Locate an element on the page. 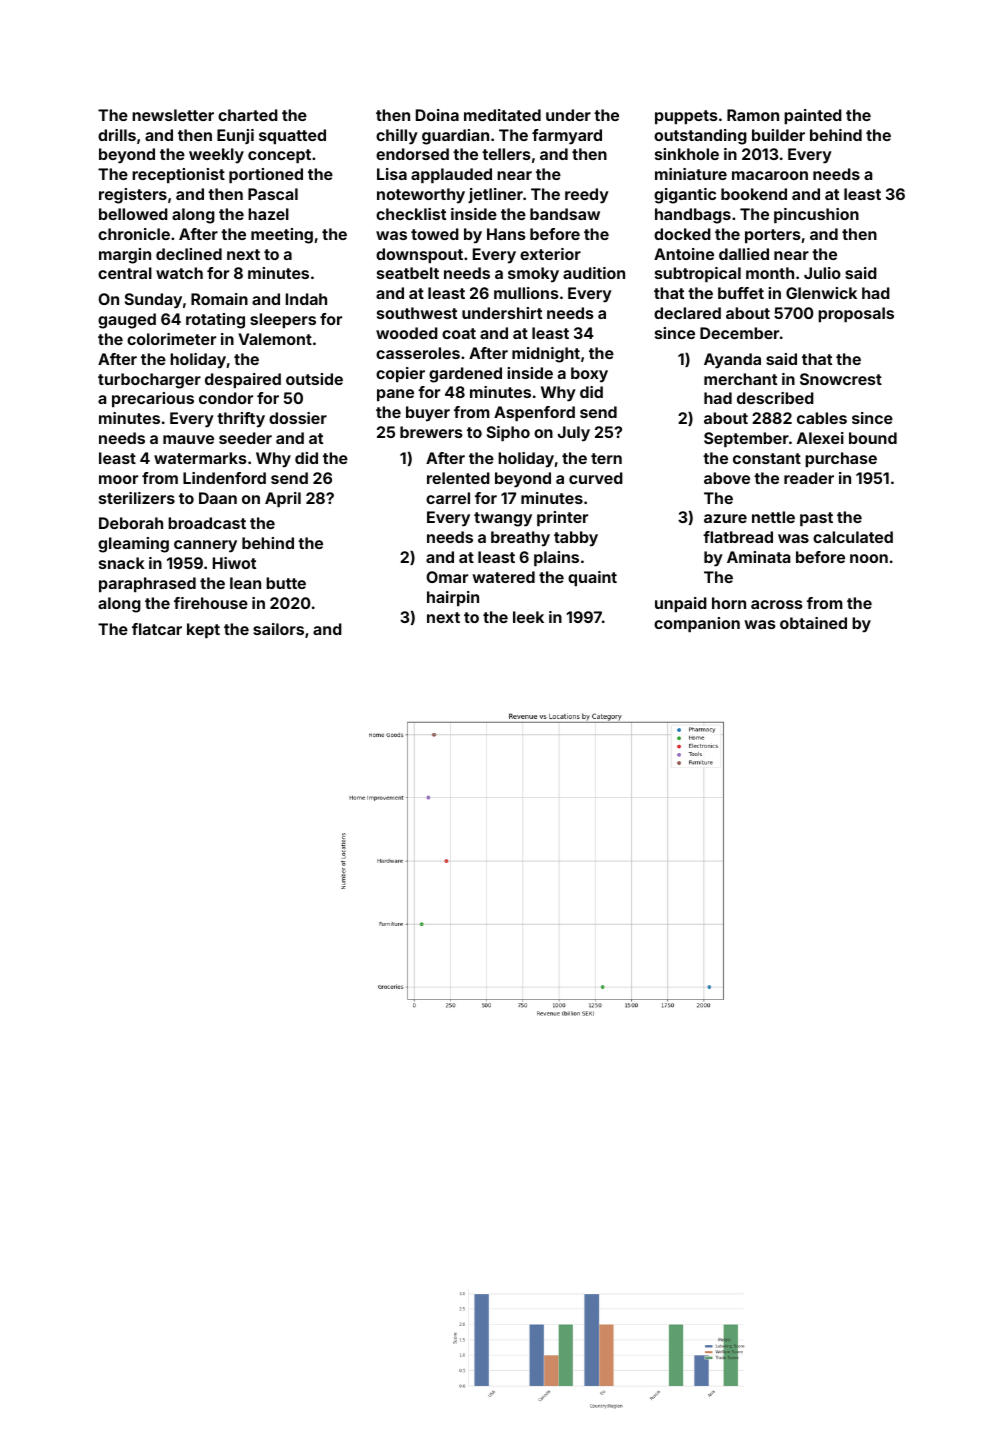 Image resolution: width=1004 pixels, height=1454 pixels. seeder is located at coordinates (245, 438).
